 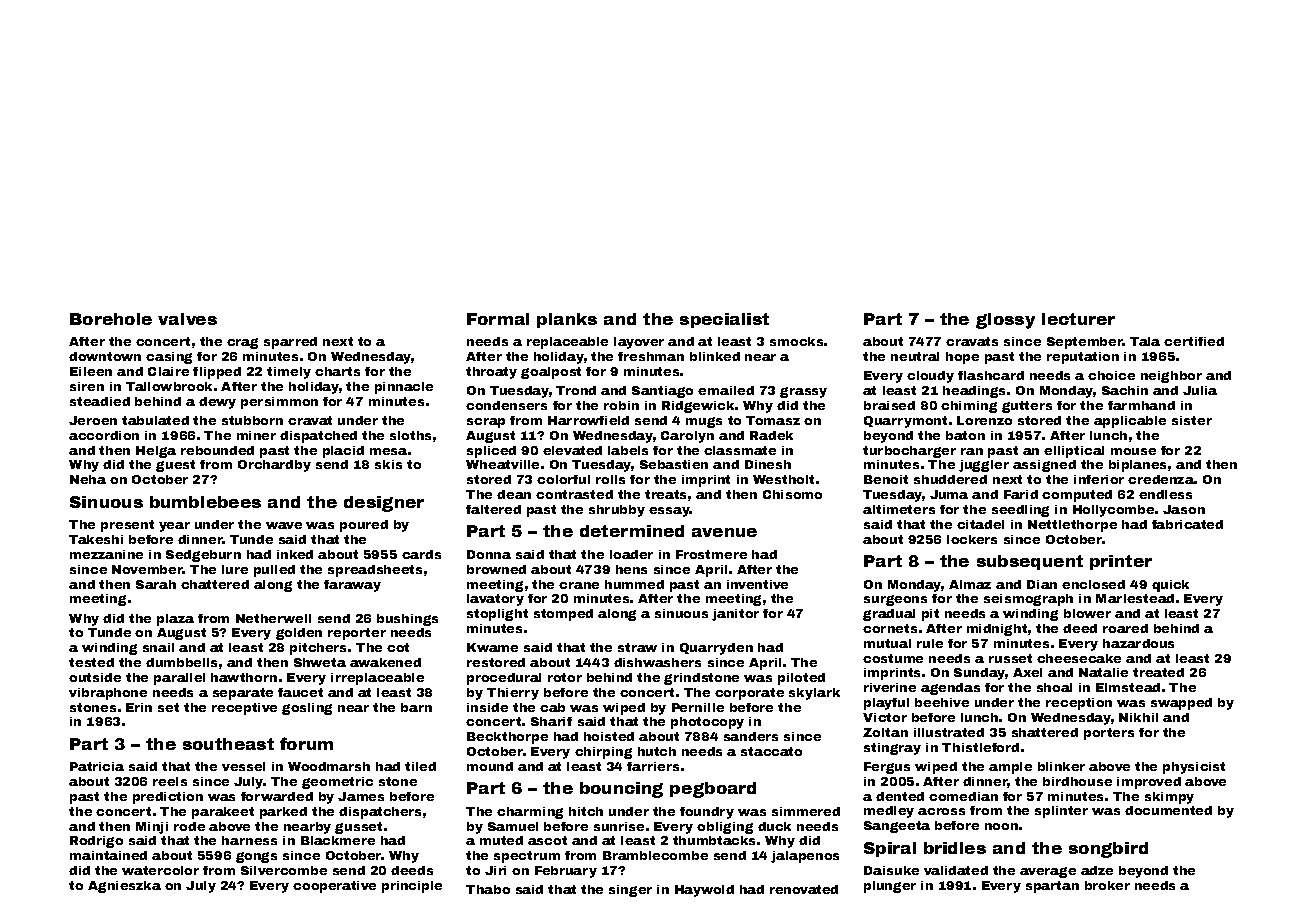 What do you see at coordinates (169, 358) in the screenshot?
I see `casing` at bounding box center [169, 358].
